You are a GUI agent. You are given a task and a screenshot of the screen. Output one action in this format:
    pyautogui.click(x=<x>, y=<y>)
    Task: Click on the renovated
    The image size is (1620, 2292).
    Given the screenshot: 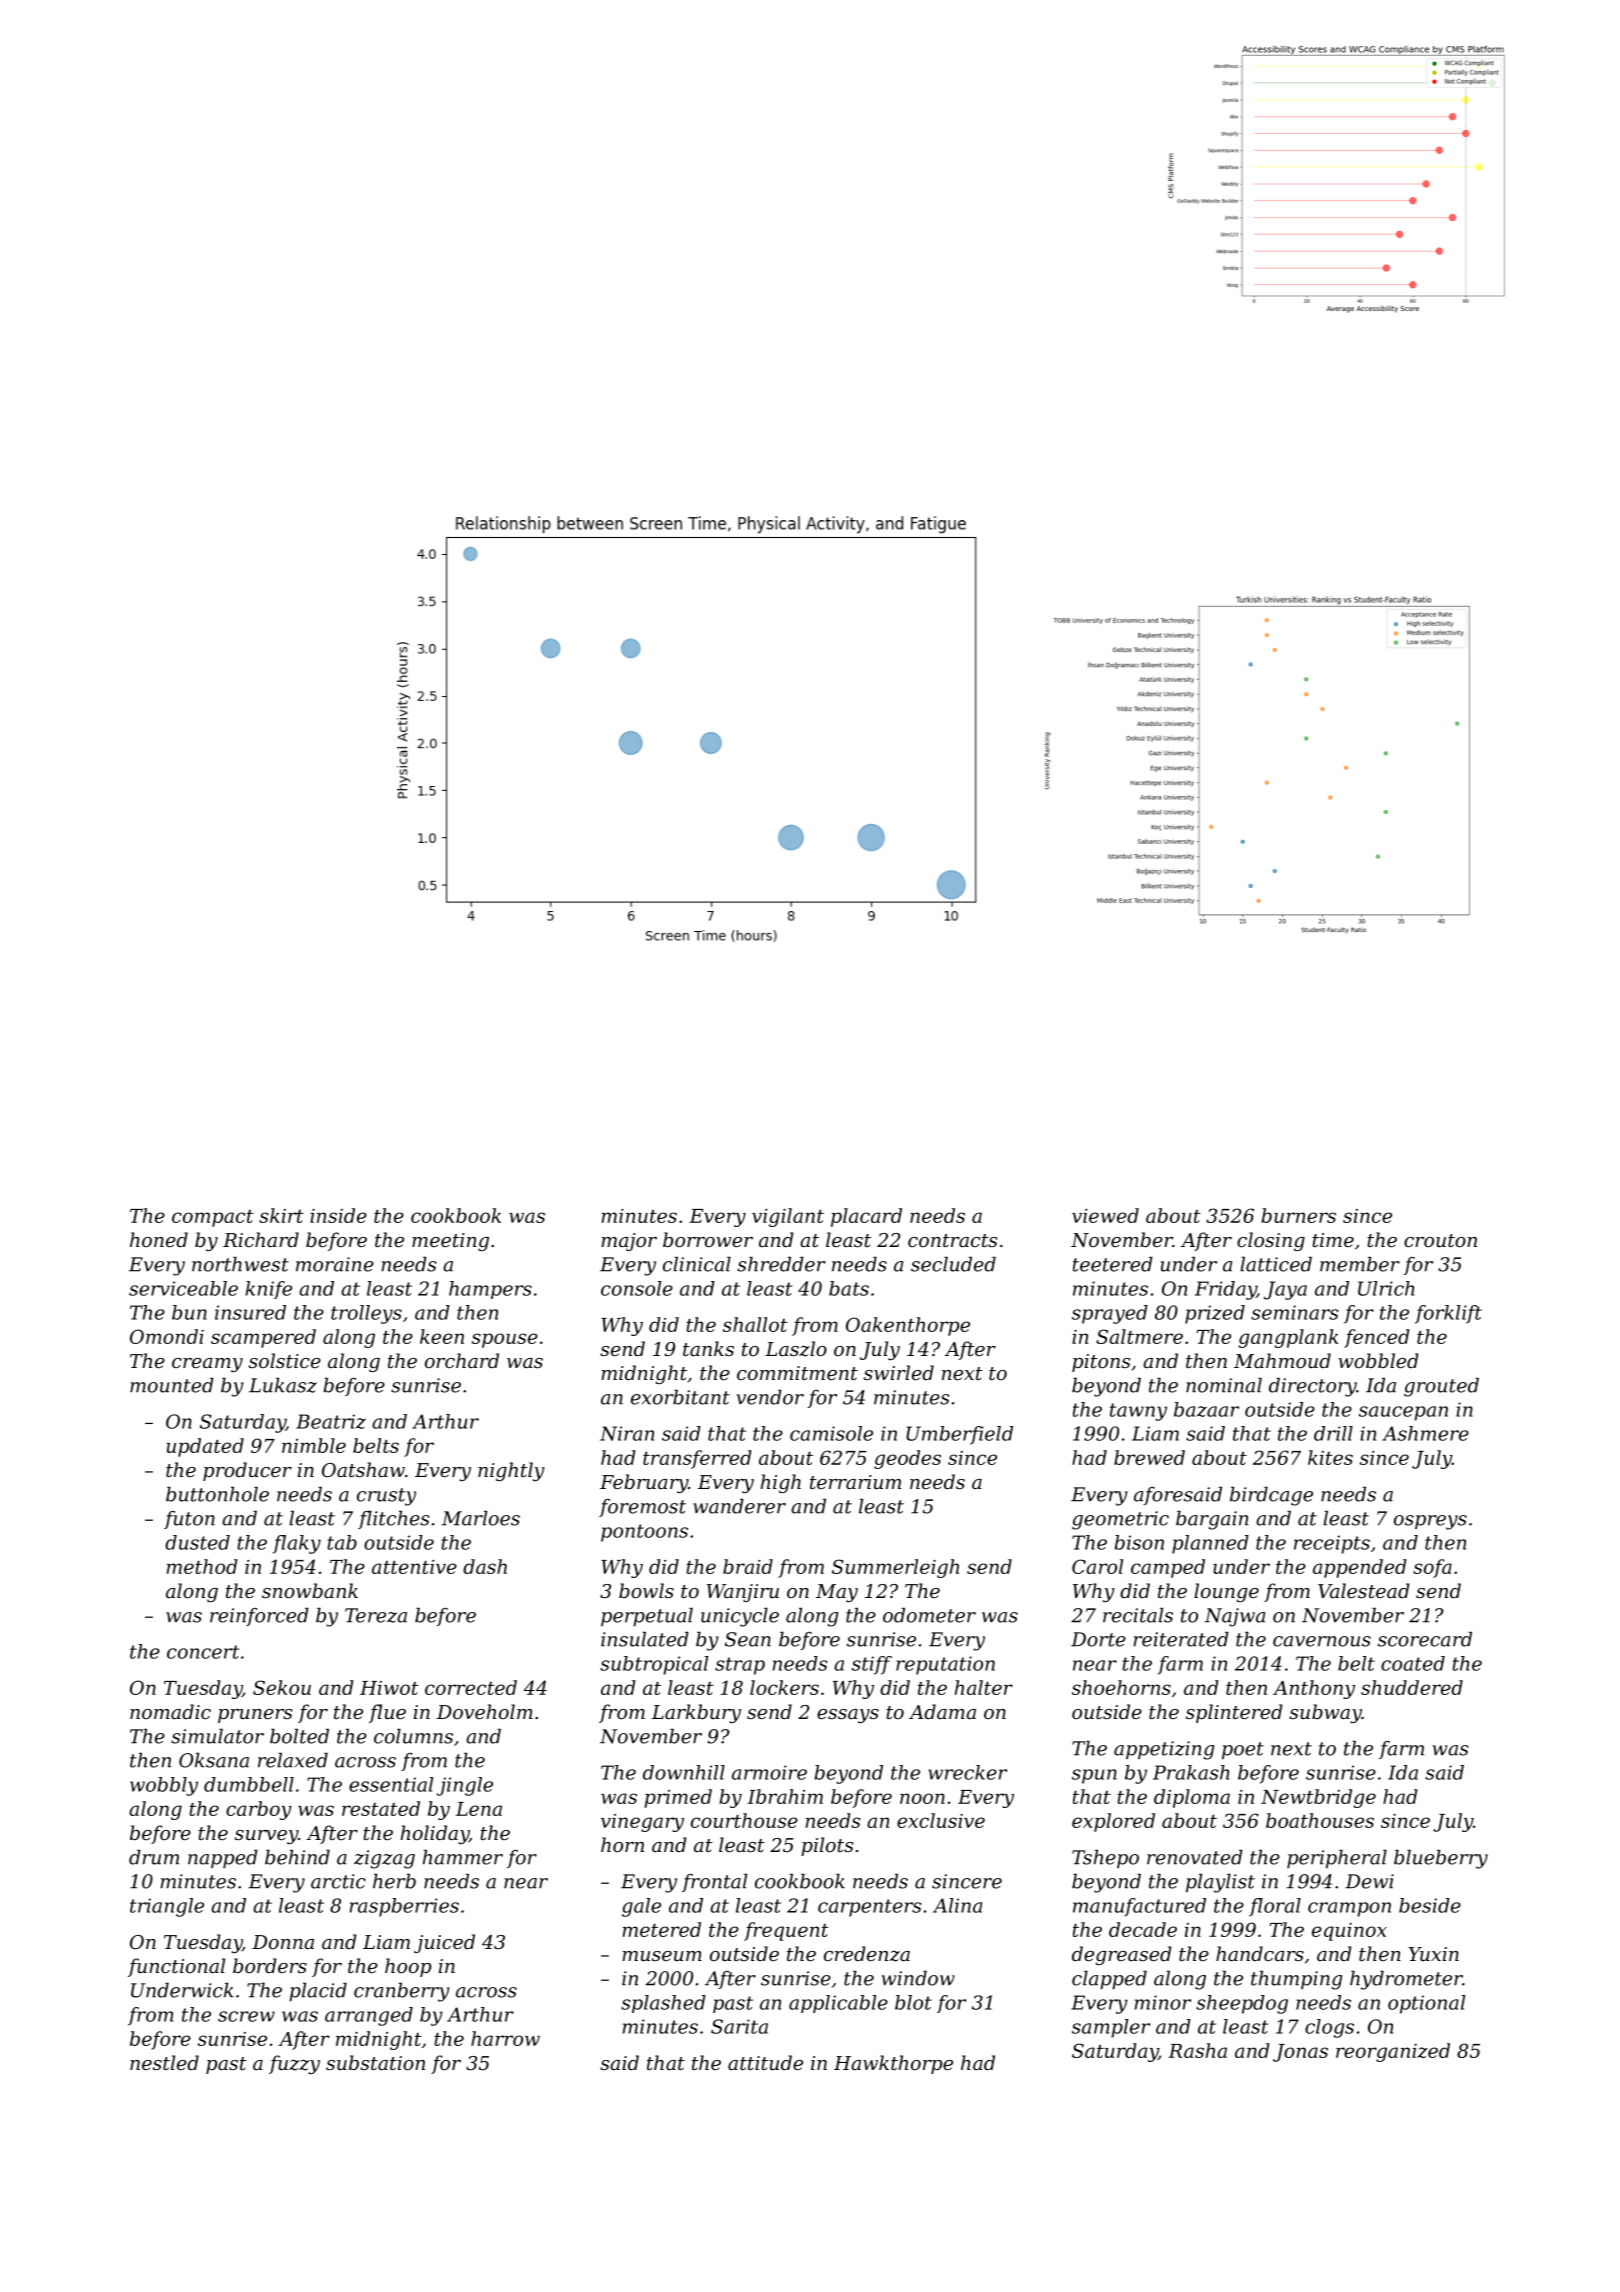 What is the action you would take?
    pyautogui.click(x=1195, y=1857)
